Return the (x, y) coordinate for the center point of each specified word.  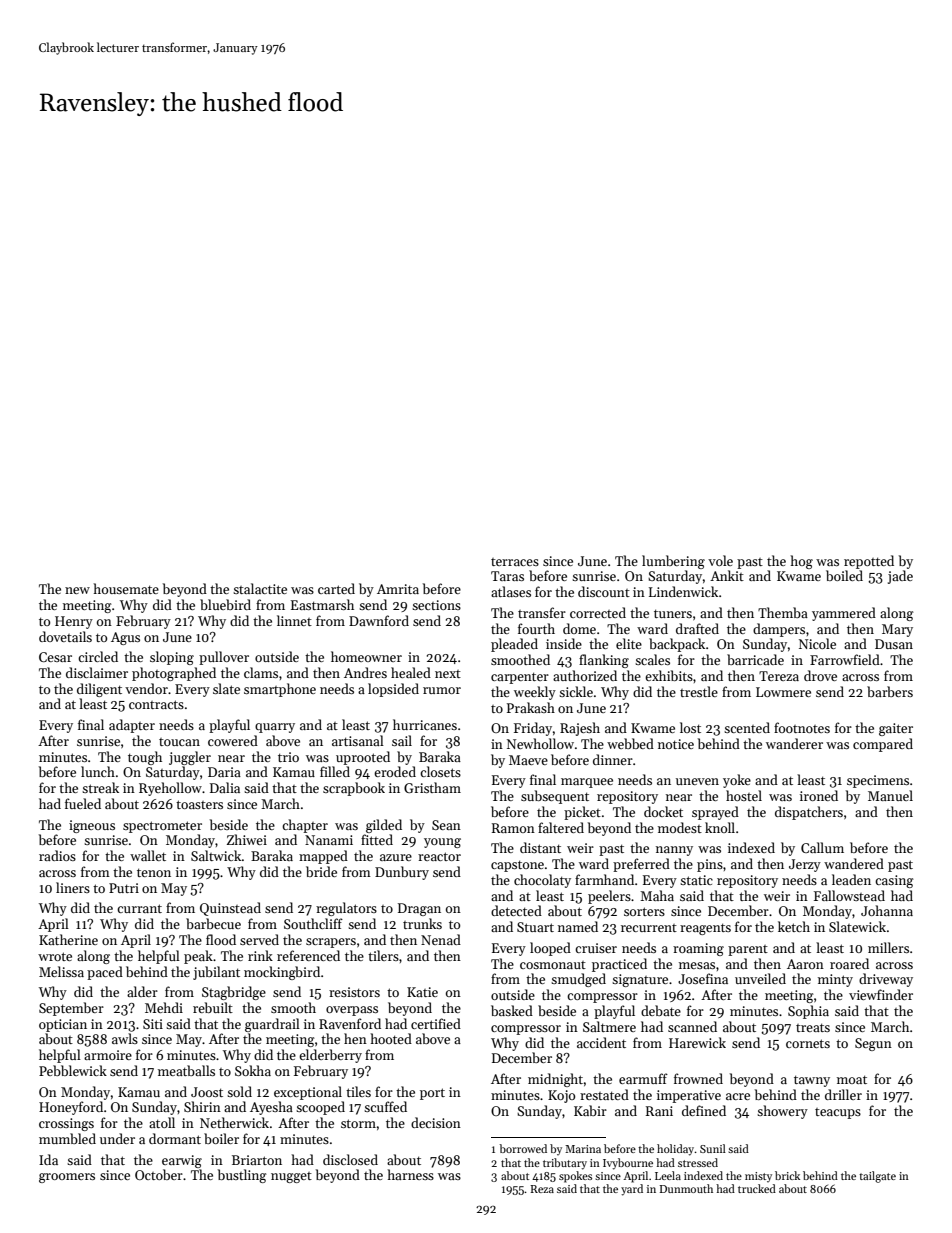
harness (411, 1174)
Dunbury (402, 873)
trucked (757, 1188)
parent (748, 950)
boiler (221, 1138)
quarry (275, 728)
